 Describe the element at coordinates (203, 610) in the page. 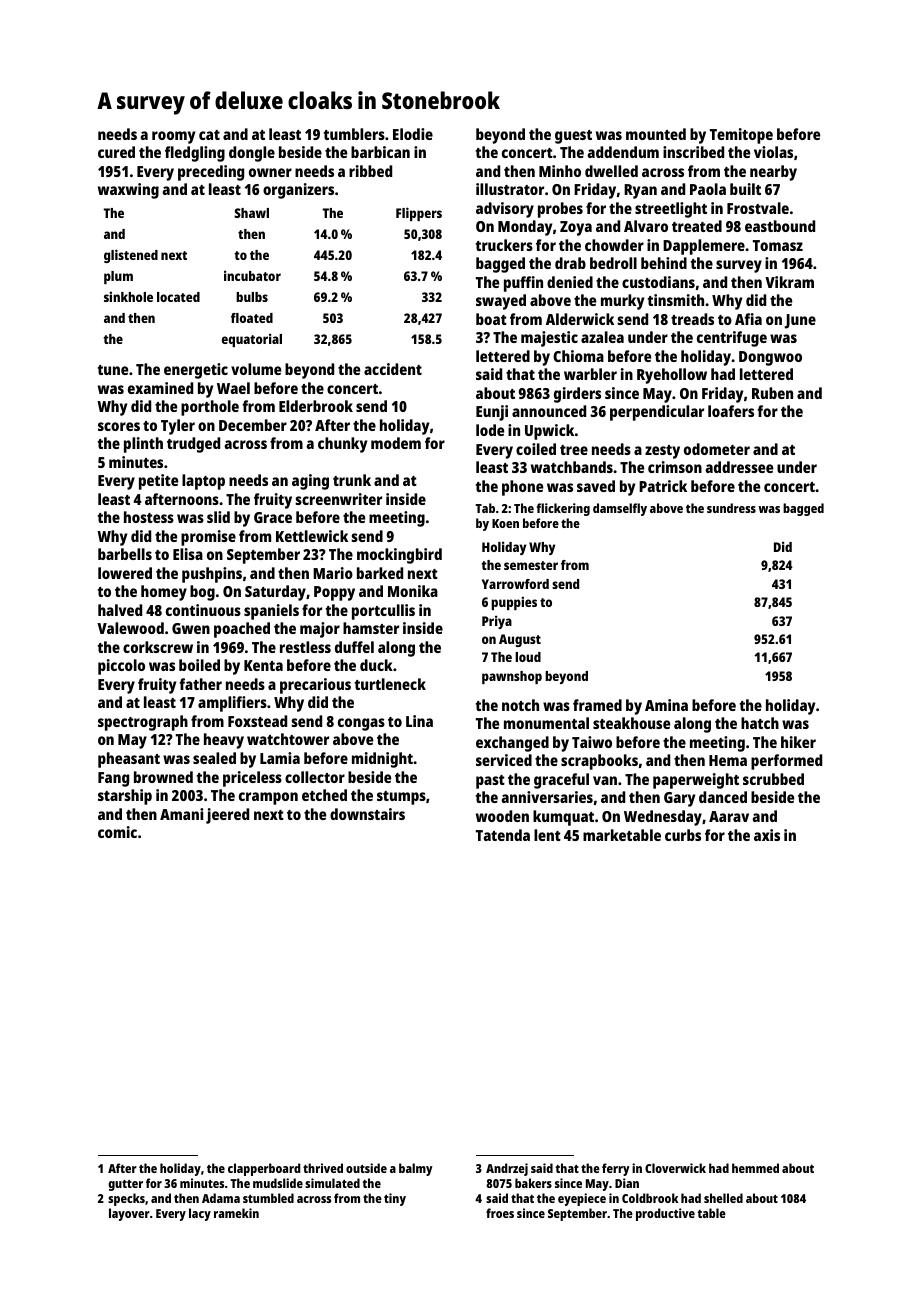

I see `continuous` at that location.
